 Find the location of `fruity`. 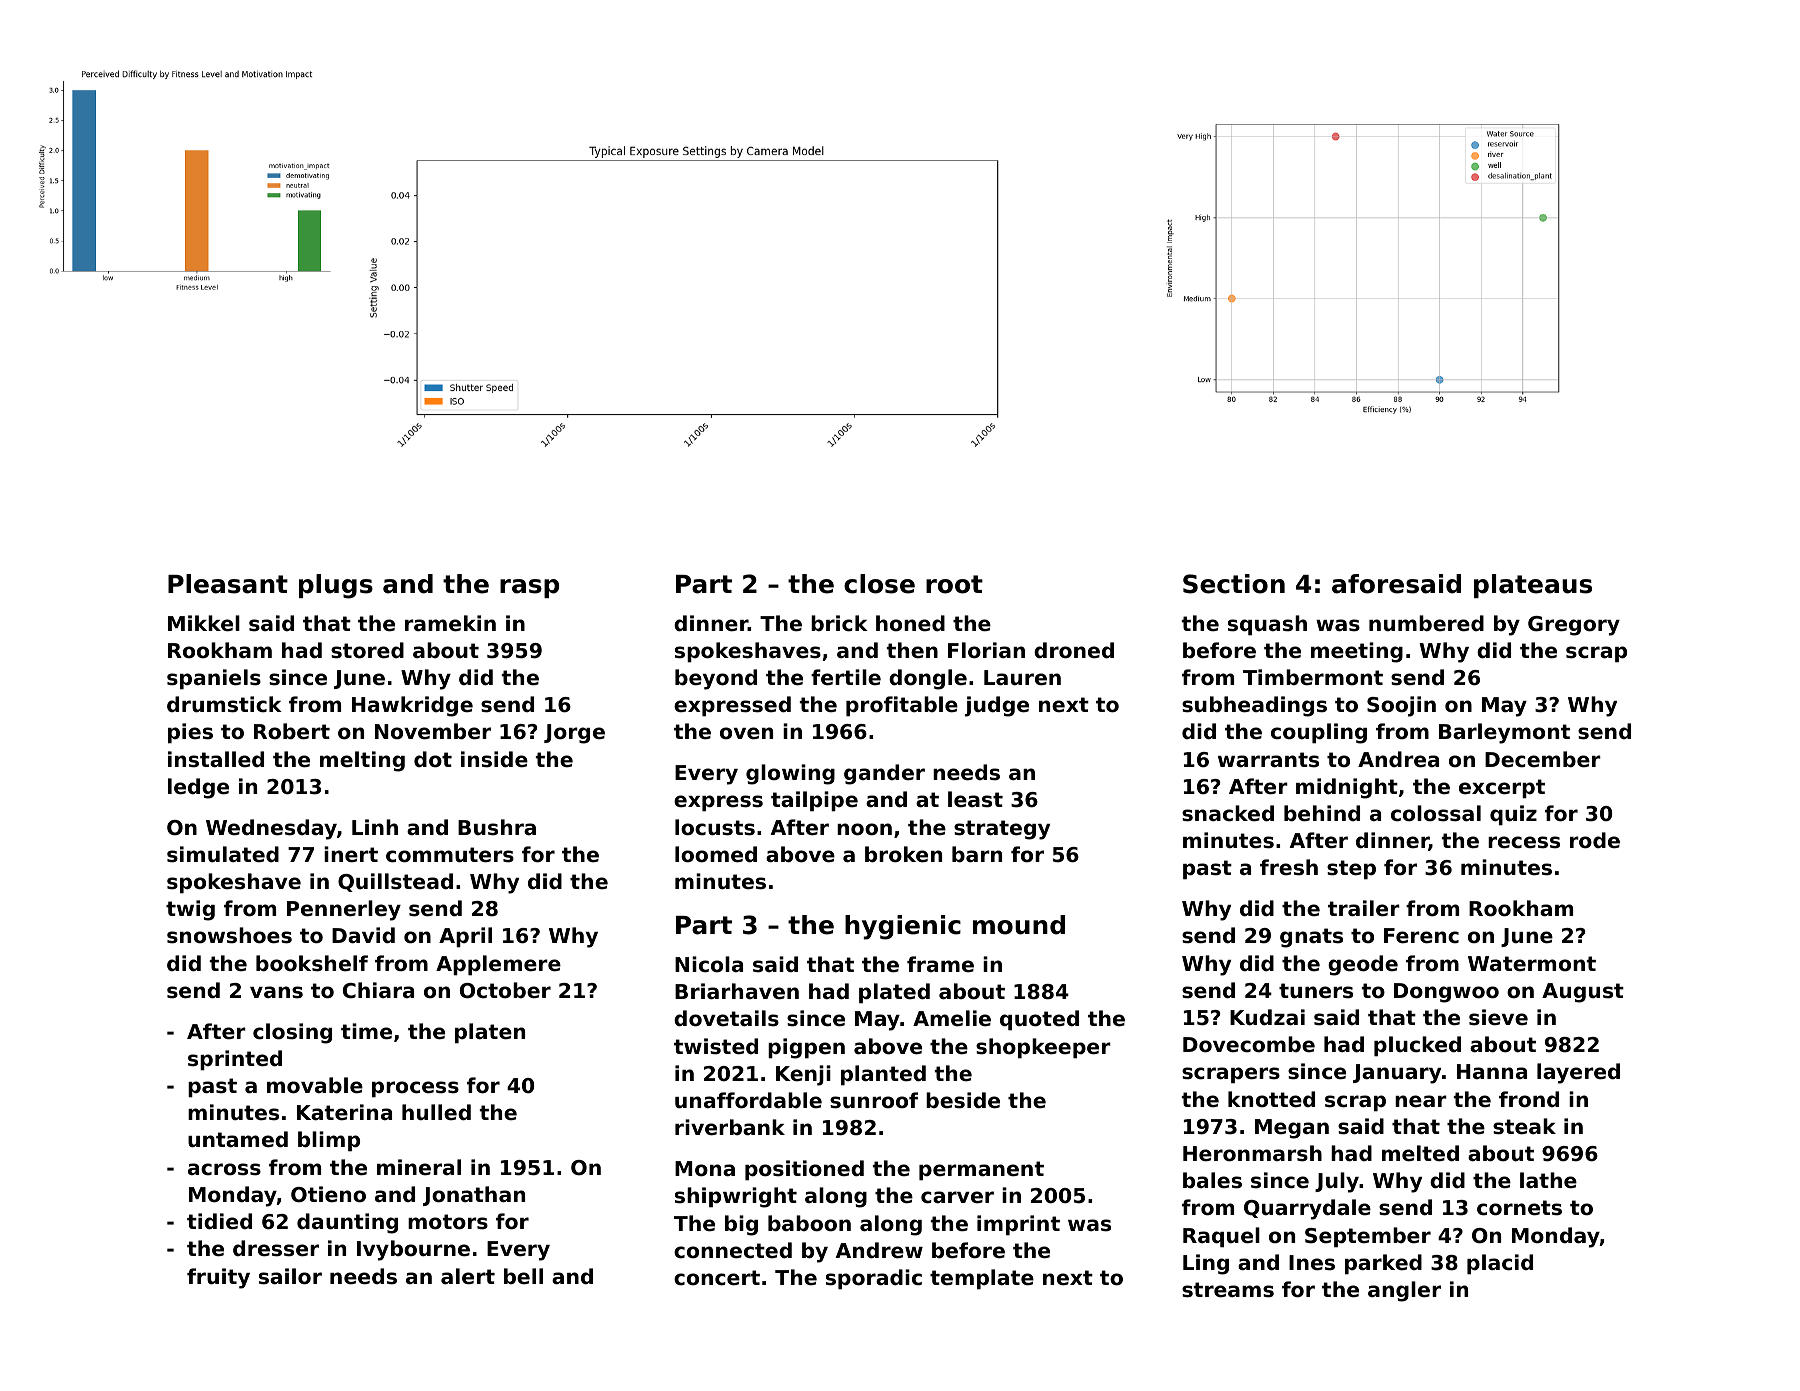

fruity is located at coordinates (218, 1278).
